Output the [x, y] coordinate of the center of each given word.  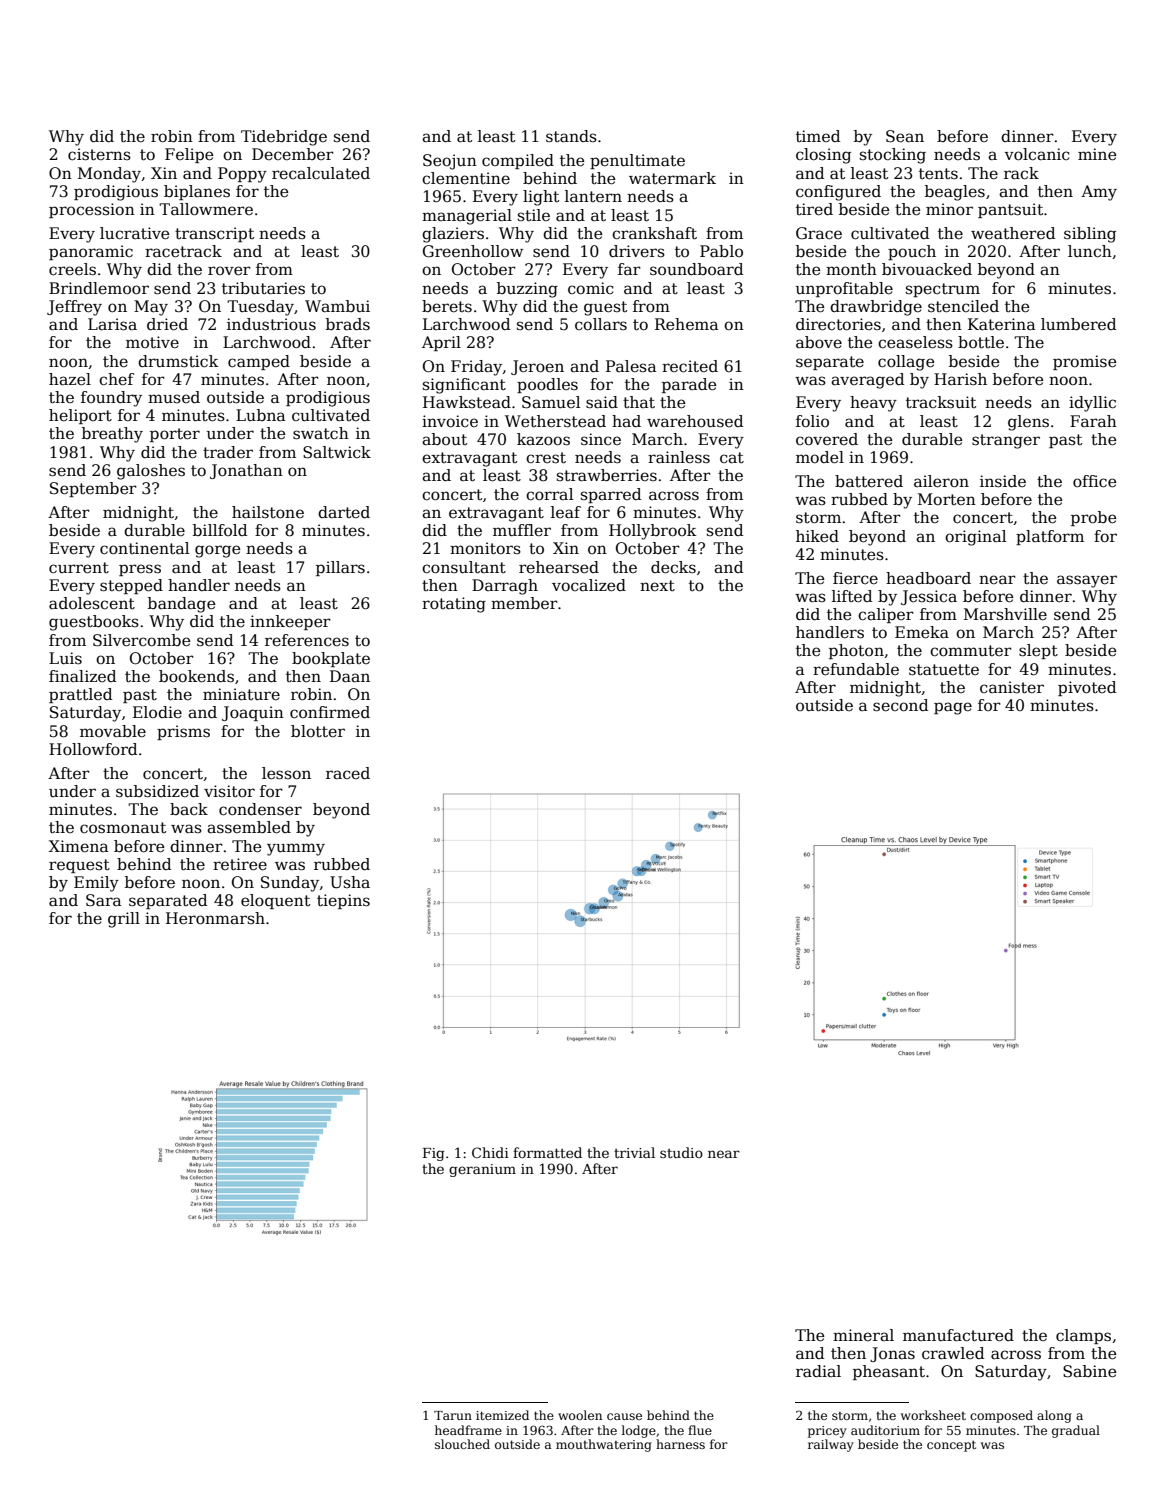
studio [681, 1152]
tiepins [343, 901]
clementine [466, 178]
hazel [70, 379]
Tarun [453, 1415]
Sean [905, 136]
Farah [1093, 421]
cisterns [99, 154]
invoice [450, 421]
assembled [249, 827]
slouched [462, 1444]
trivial [634, 1152]
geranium [482, 1170]
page [953, 708]
